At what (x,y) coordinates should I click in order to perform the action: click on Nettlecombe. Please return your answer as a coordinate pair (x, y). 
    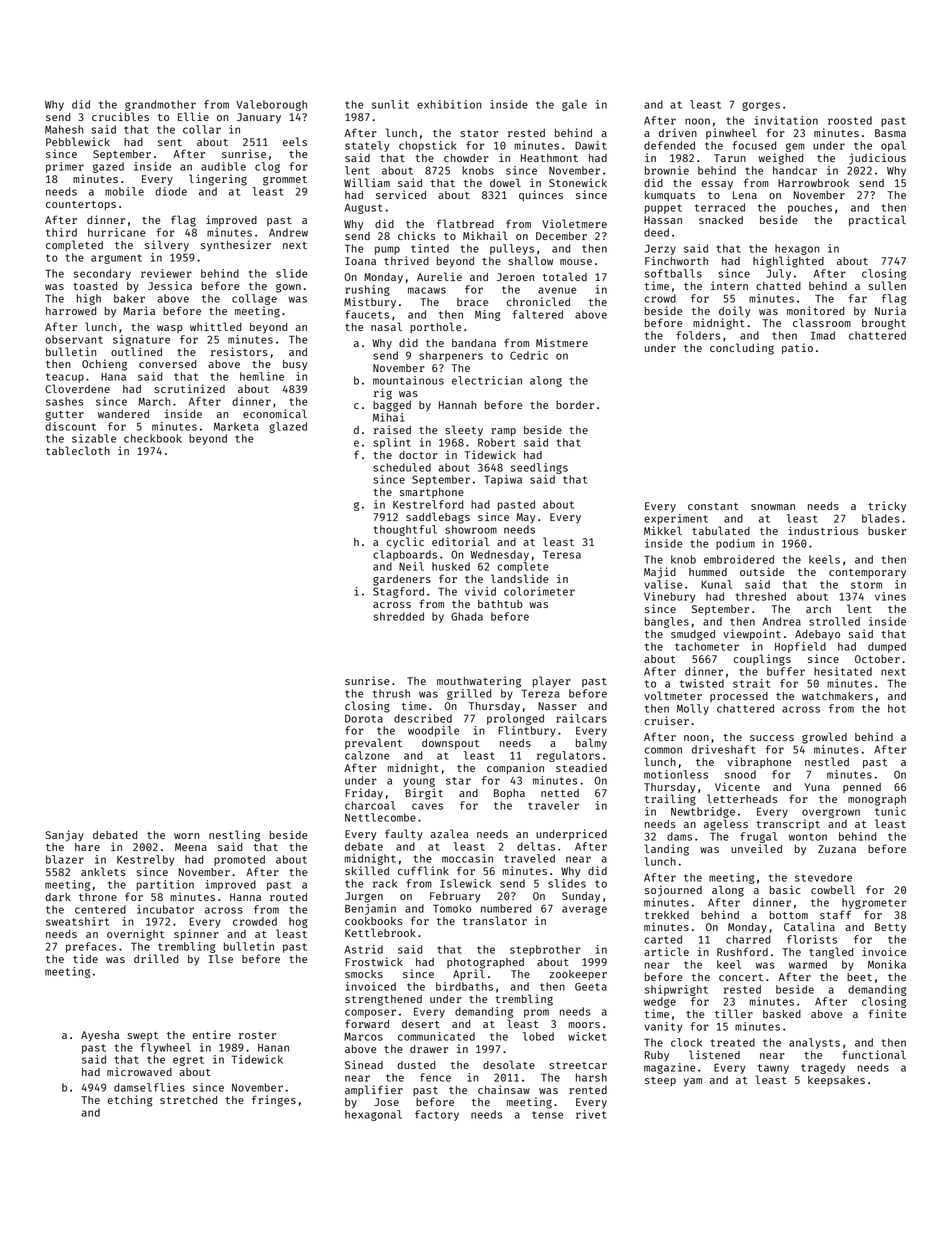
    Looking at the image, I should click on (380, 817).
